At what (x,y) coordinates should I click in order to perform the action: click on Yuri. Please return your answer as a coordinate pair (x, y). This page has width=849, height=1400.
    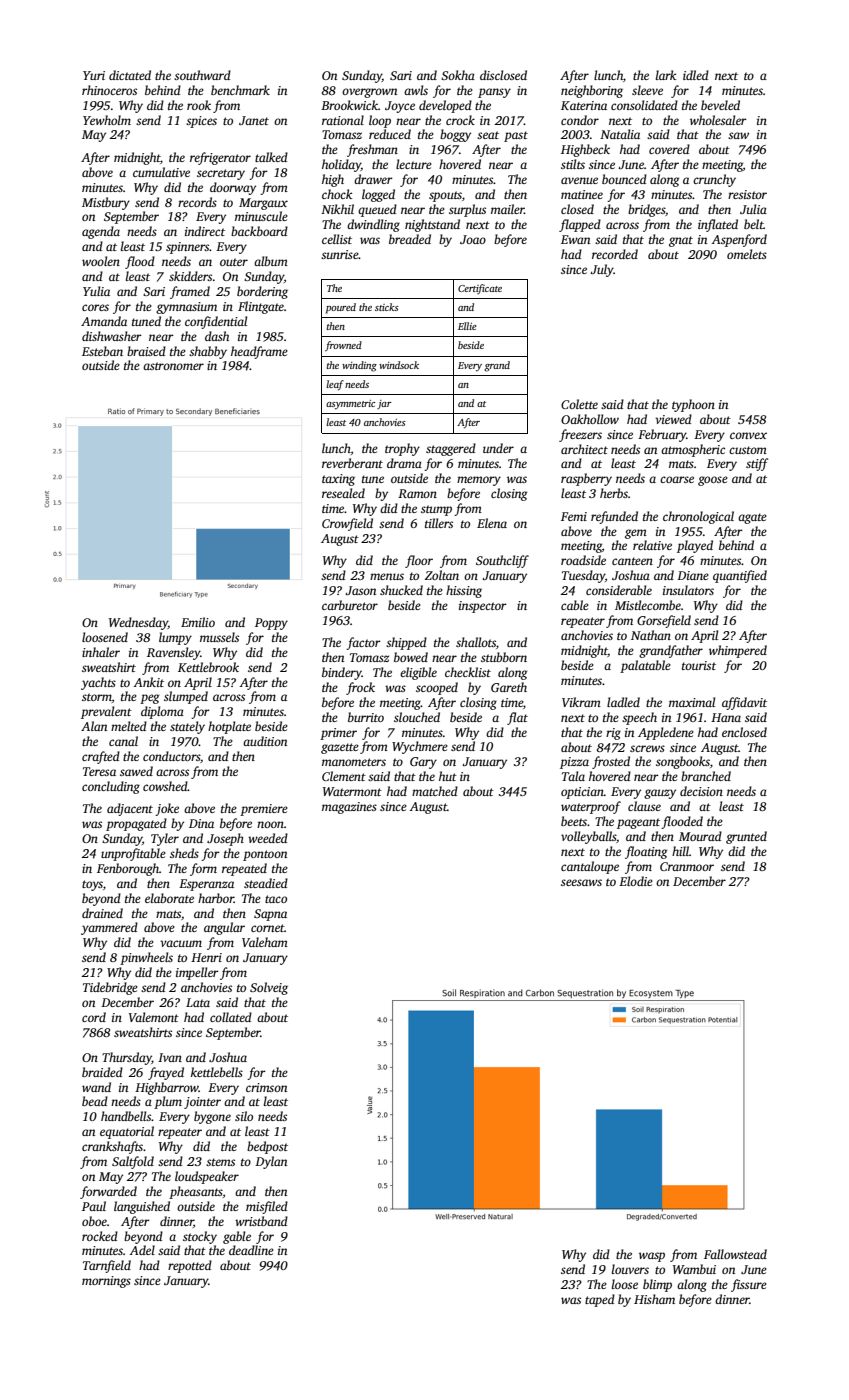
    Looking at the image, I should click on (94, 75).
